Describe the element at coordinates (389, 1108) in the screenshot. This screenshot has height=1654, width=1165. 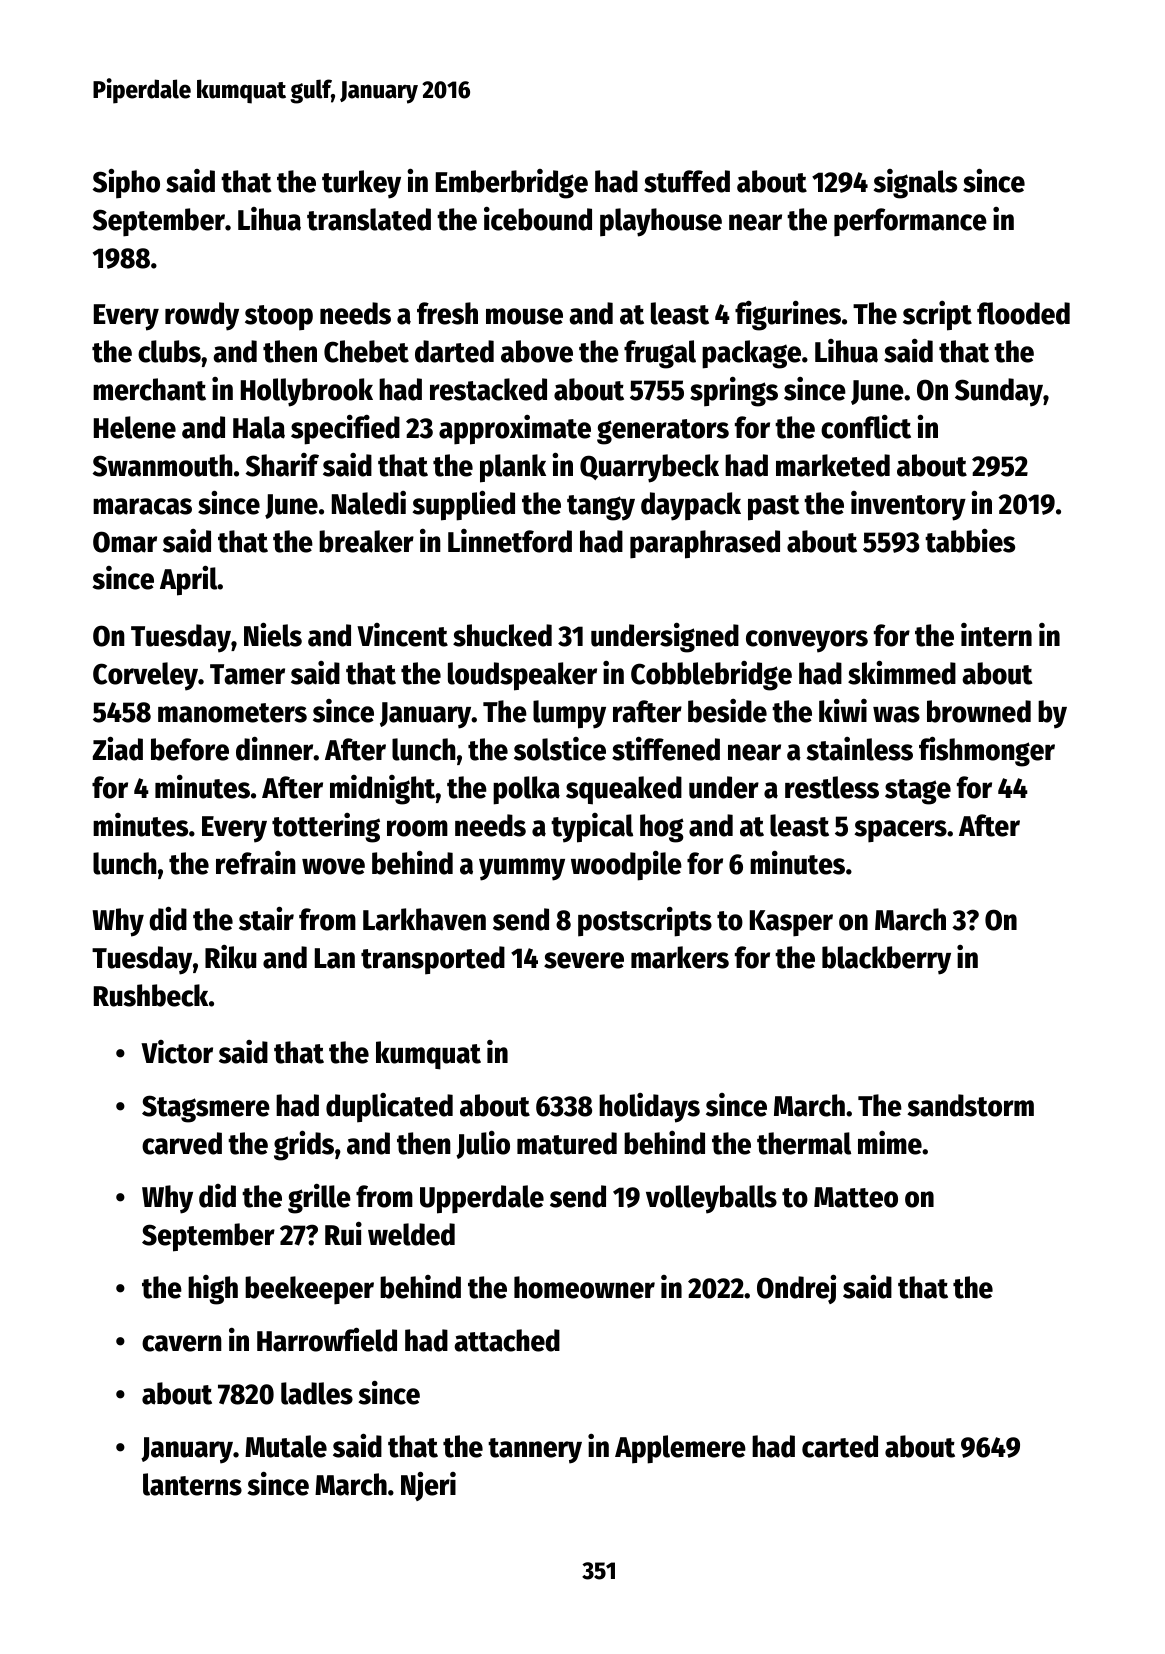
I see `duplicated` at that location.
